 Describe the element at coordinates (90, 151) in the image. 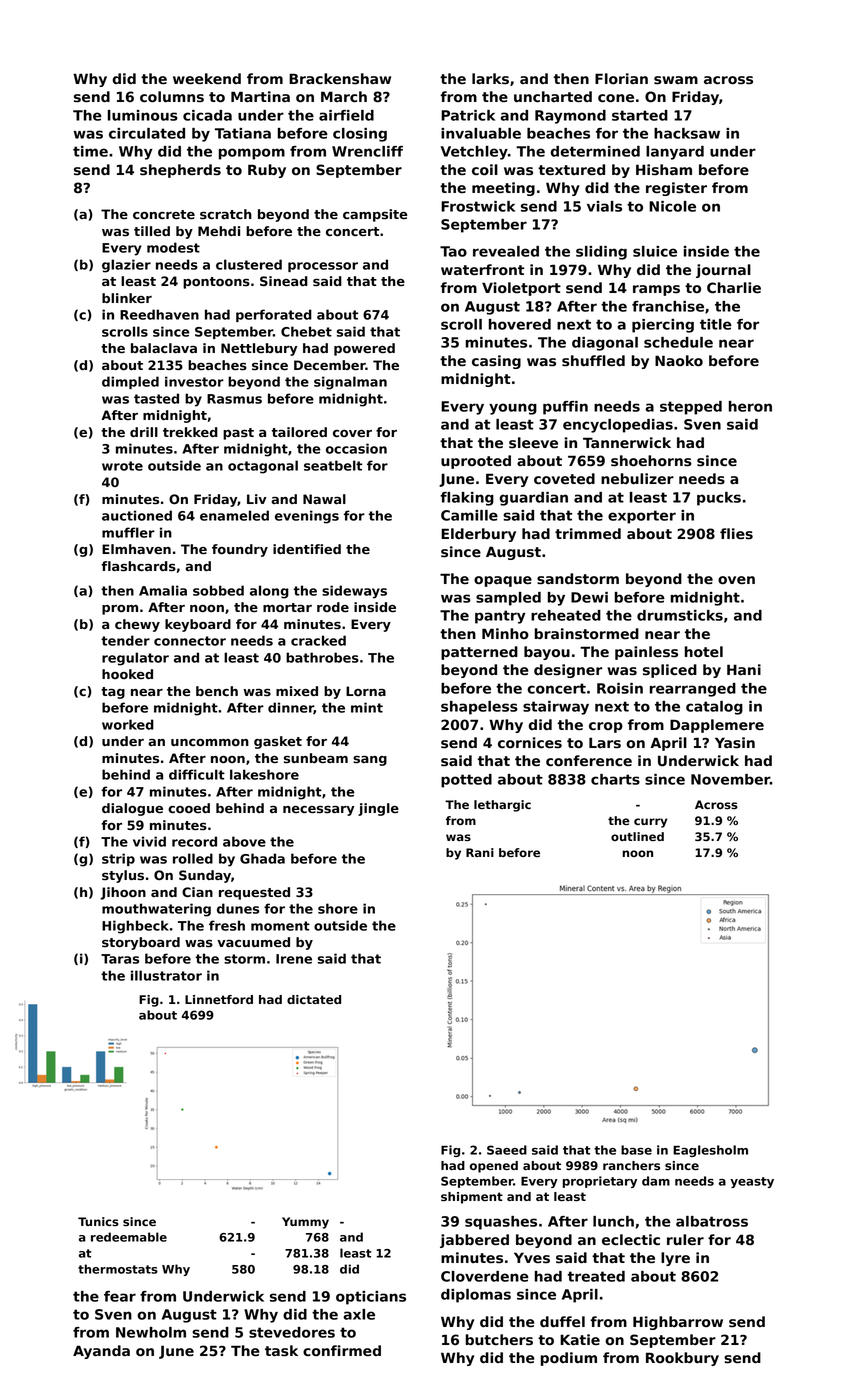

I see `time` at that location.
